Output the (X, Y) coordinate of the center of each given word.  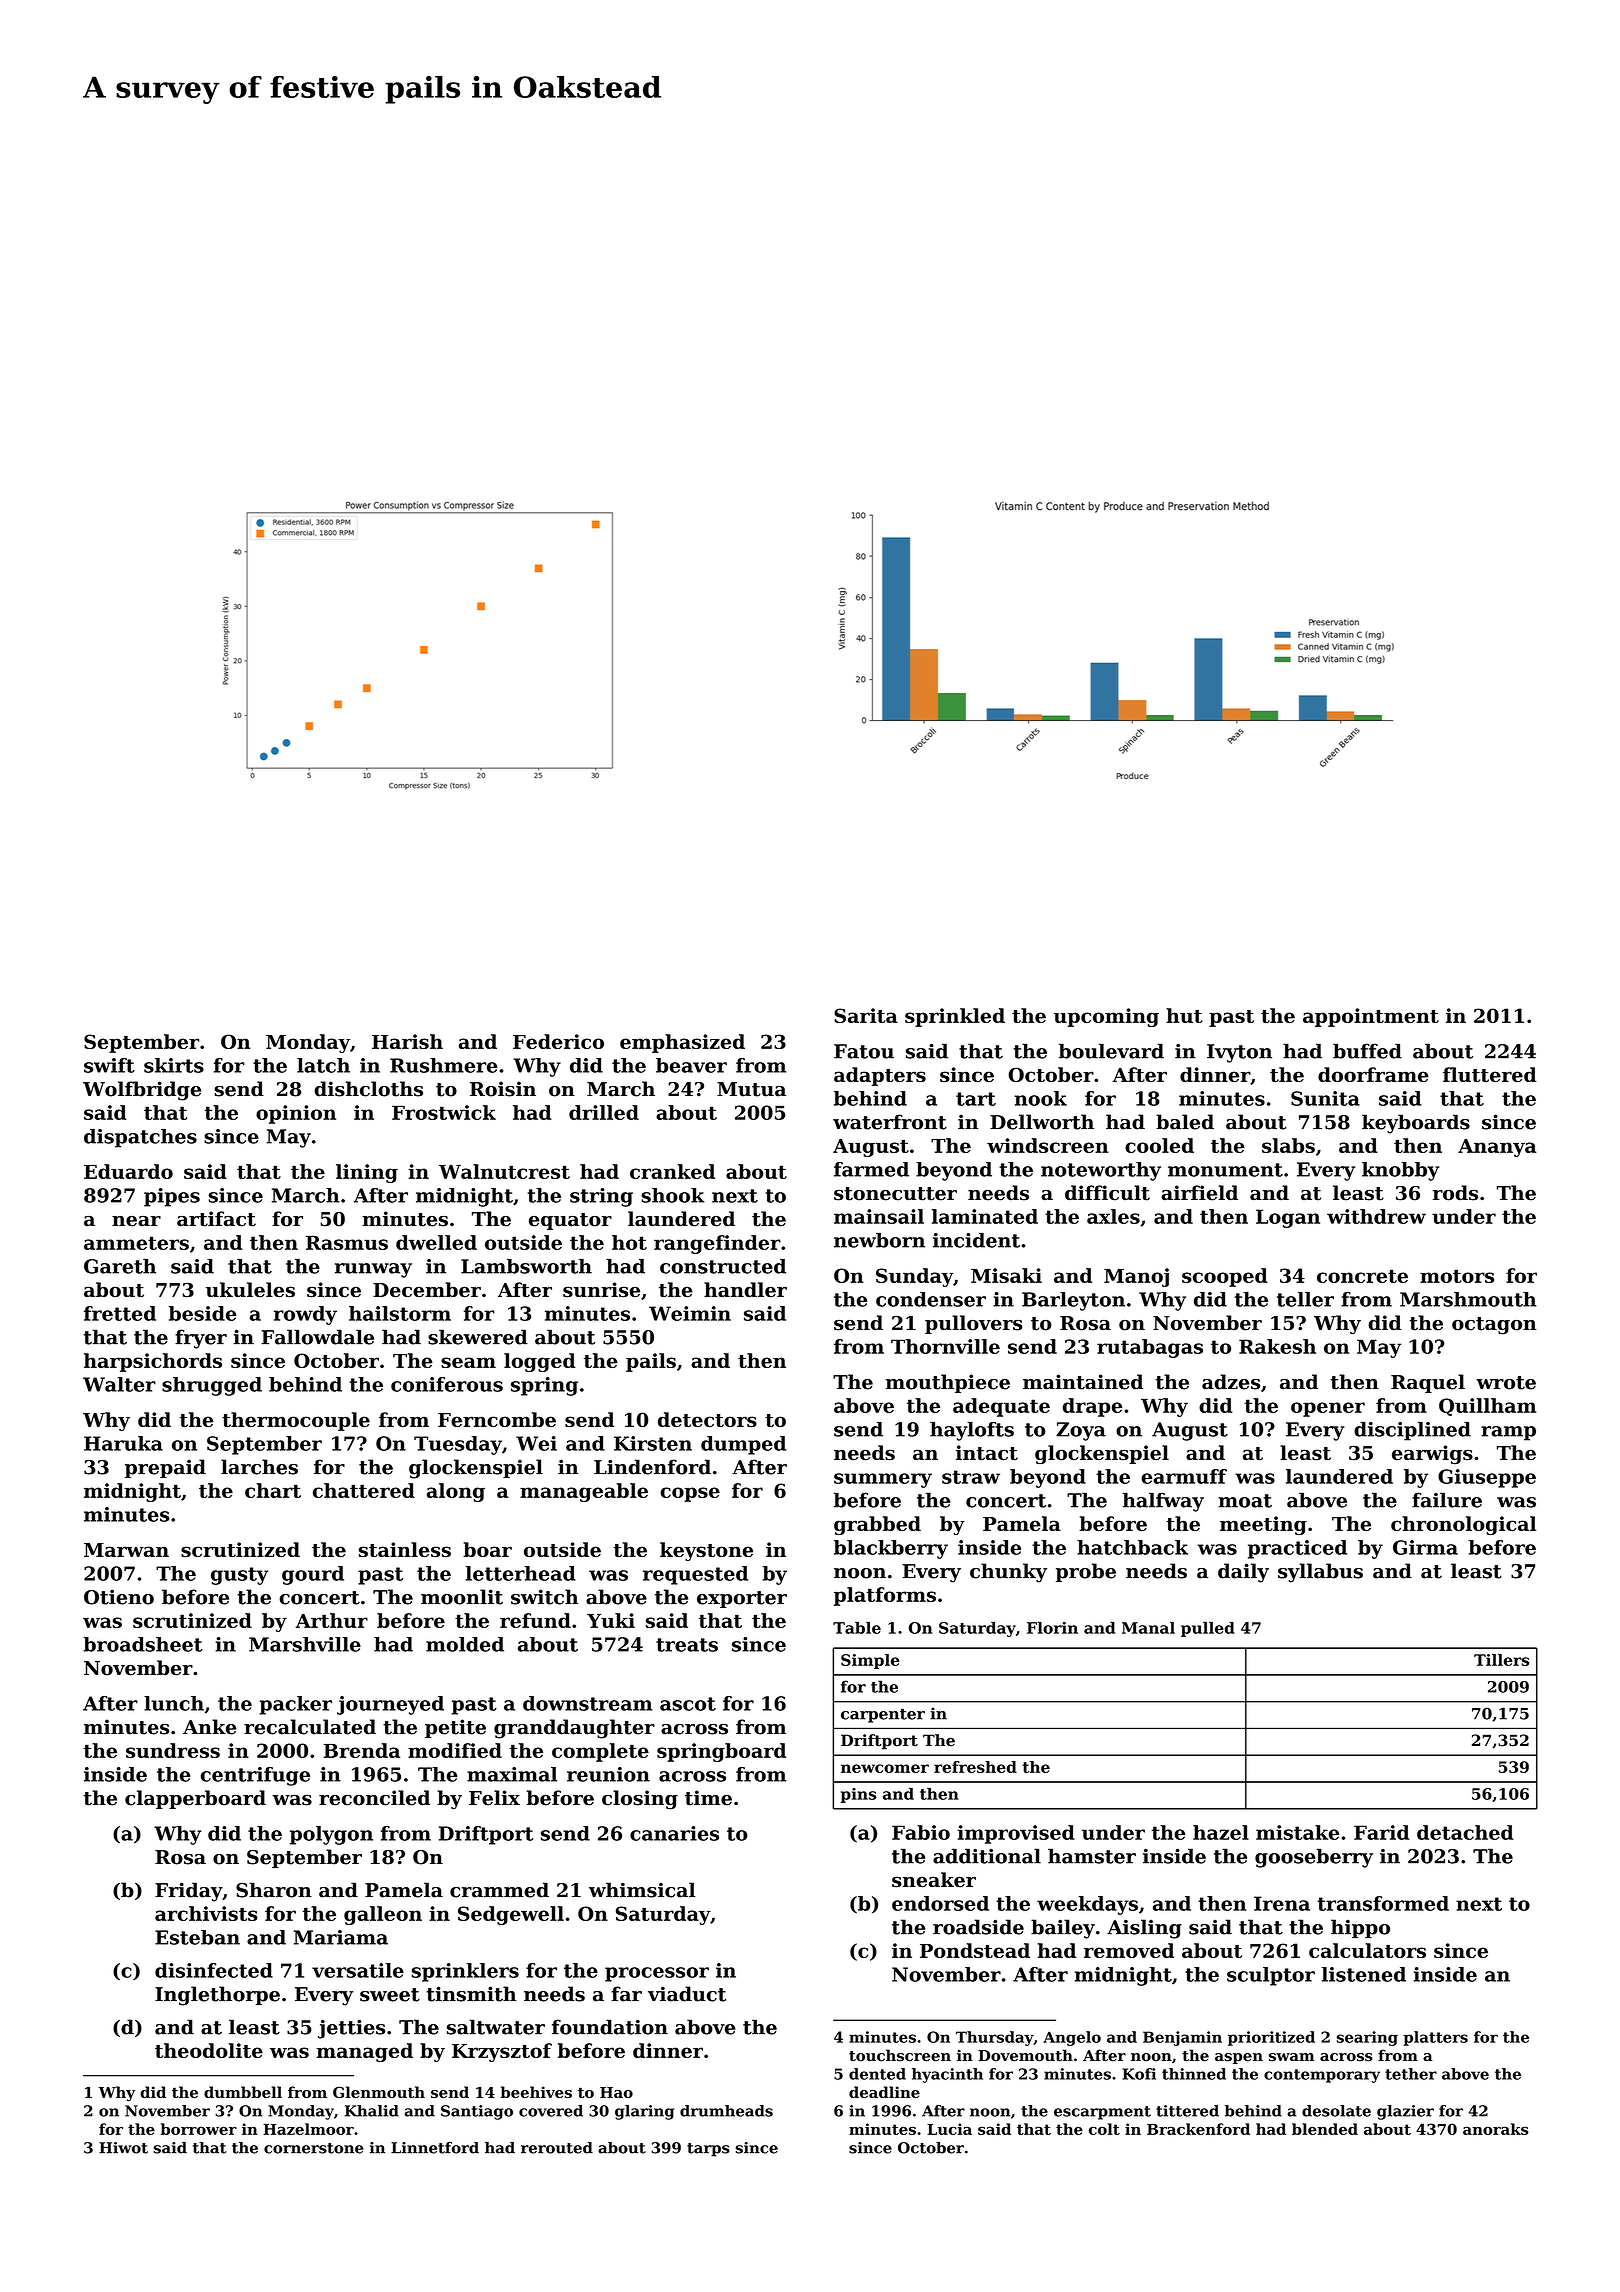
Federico (558, 1041)
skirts (174, 1065)
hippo (1360, 1928)
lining (367, 1173)
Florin (1052, 1628)
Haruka (123, 1443)
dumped (743, 1445)
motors (1457, 1276)
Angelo (1072, 2038)
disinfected (214, 1970)
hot (629, 1242)
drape (1092, 1407)
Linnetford (435, 2148)
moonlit (462, 1597)
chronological (1463, 1525)
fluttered (1490, 1074)
